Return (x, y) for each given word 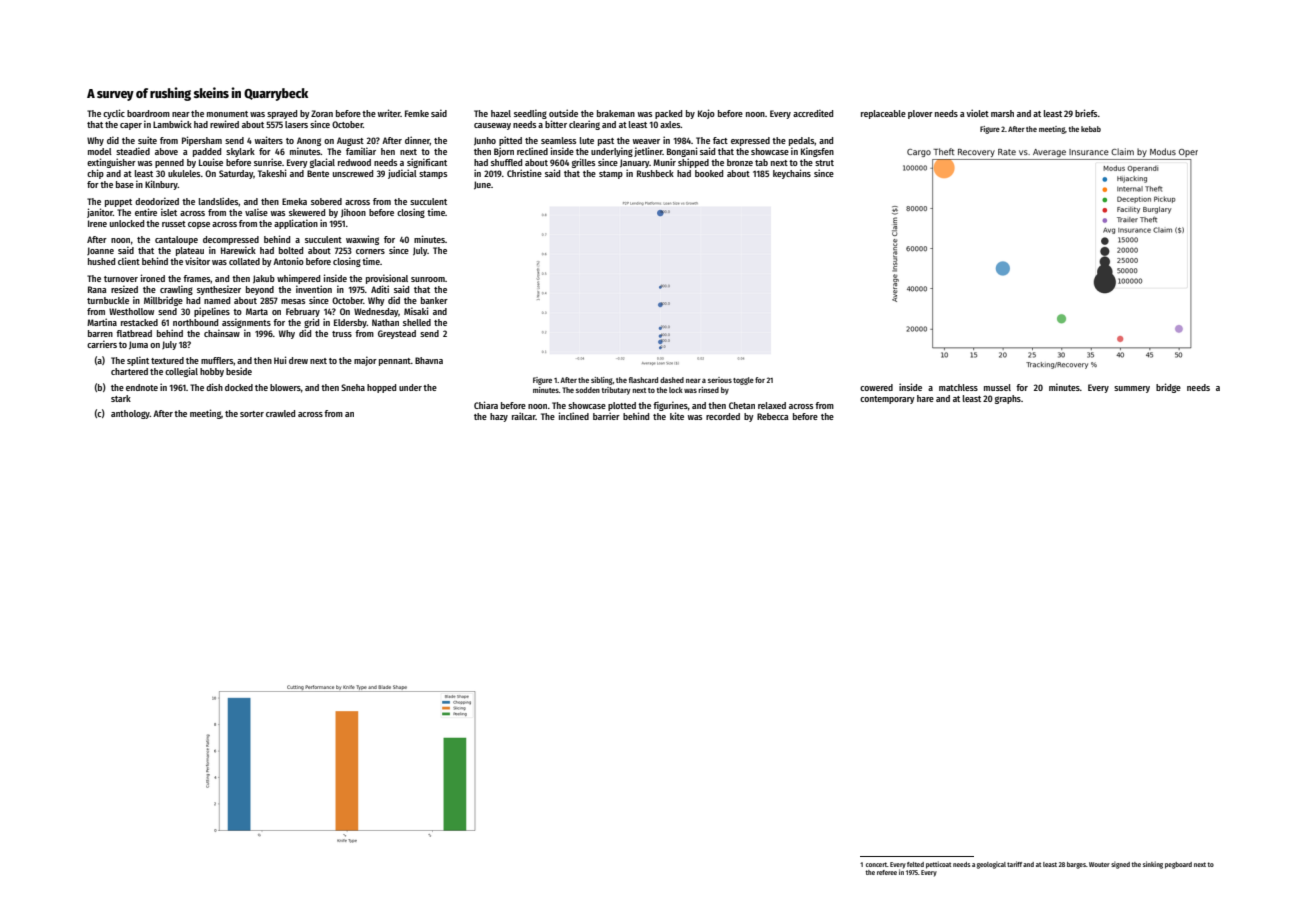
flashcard (643, 380)
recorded (723, 416)
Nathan (385, 322)
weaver (646, 141)
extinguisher (111, 163)
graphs (1008, 399)
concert (876, 864)
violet (977, 113)
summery (1132, 389)
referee (887, 872)
